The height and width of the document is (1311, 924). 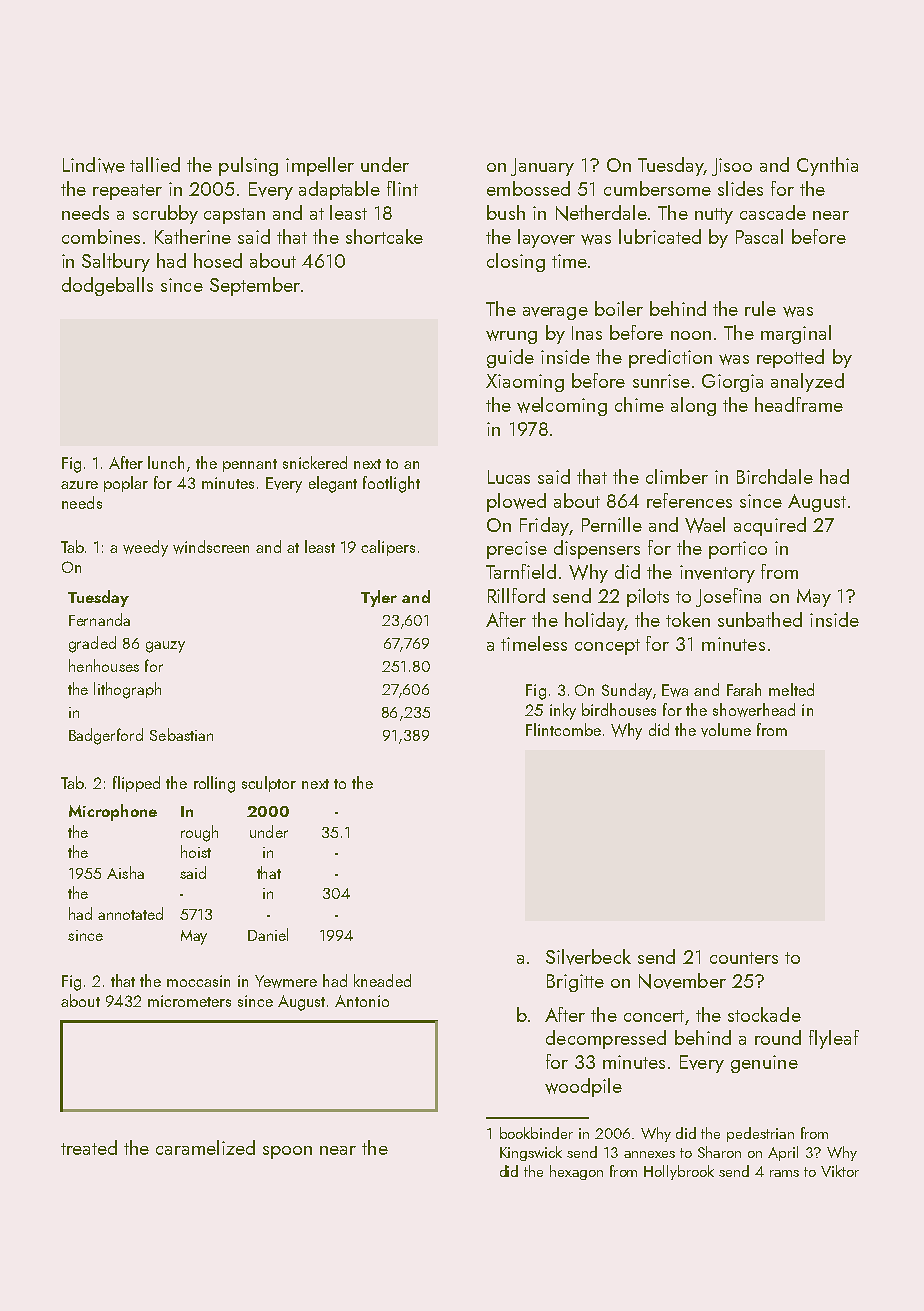 I want to click on Lindiwe, so click(x=94, y=165).
